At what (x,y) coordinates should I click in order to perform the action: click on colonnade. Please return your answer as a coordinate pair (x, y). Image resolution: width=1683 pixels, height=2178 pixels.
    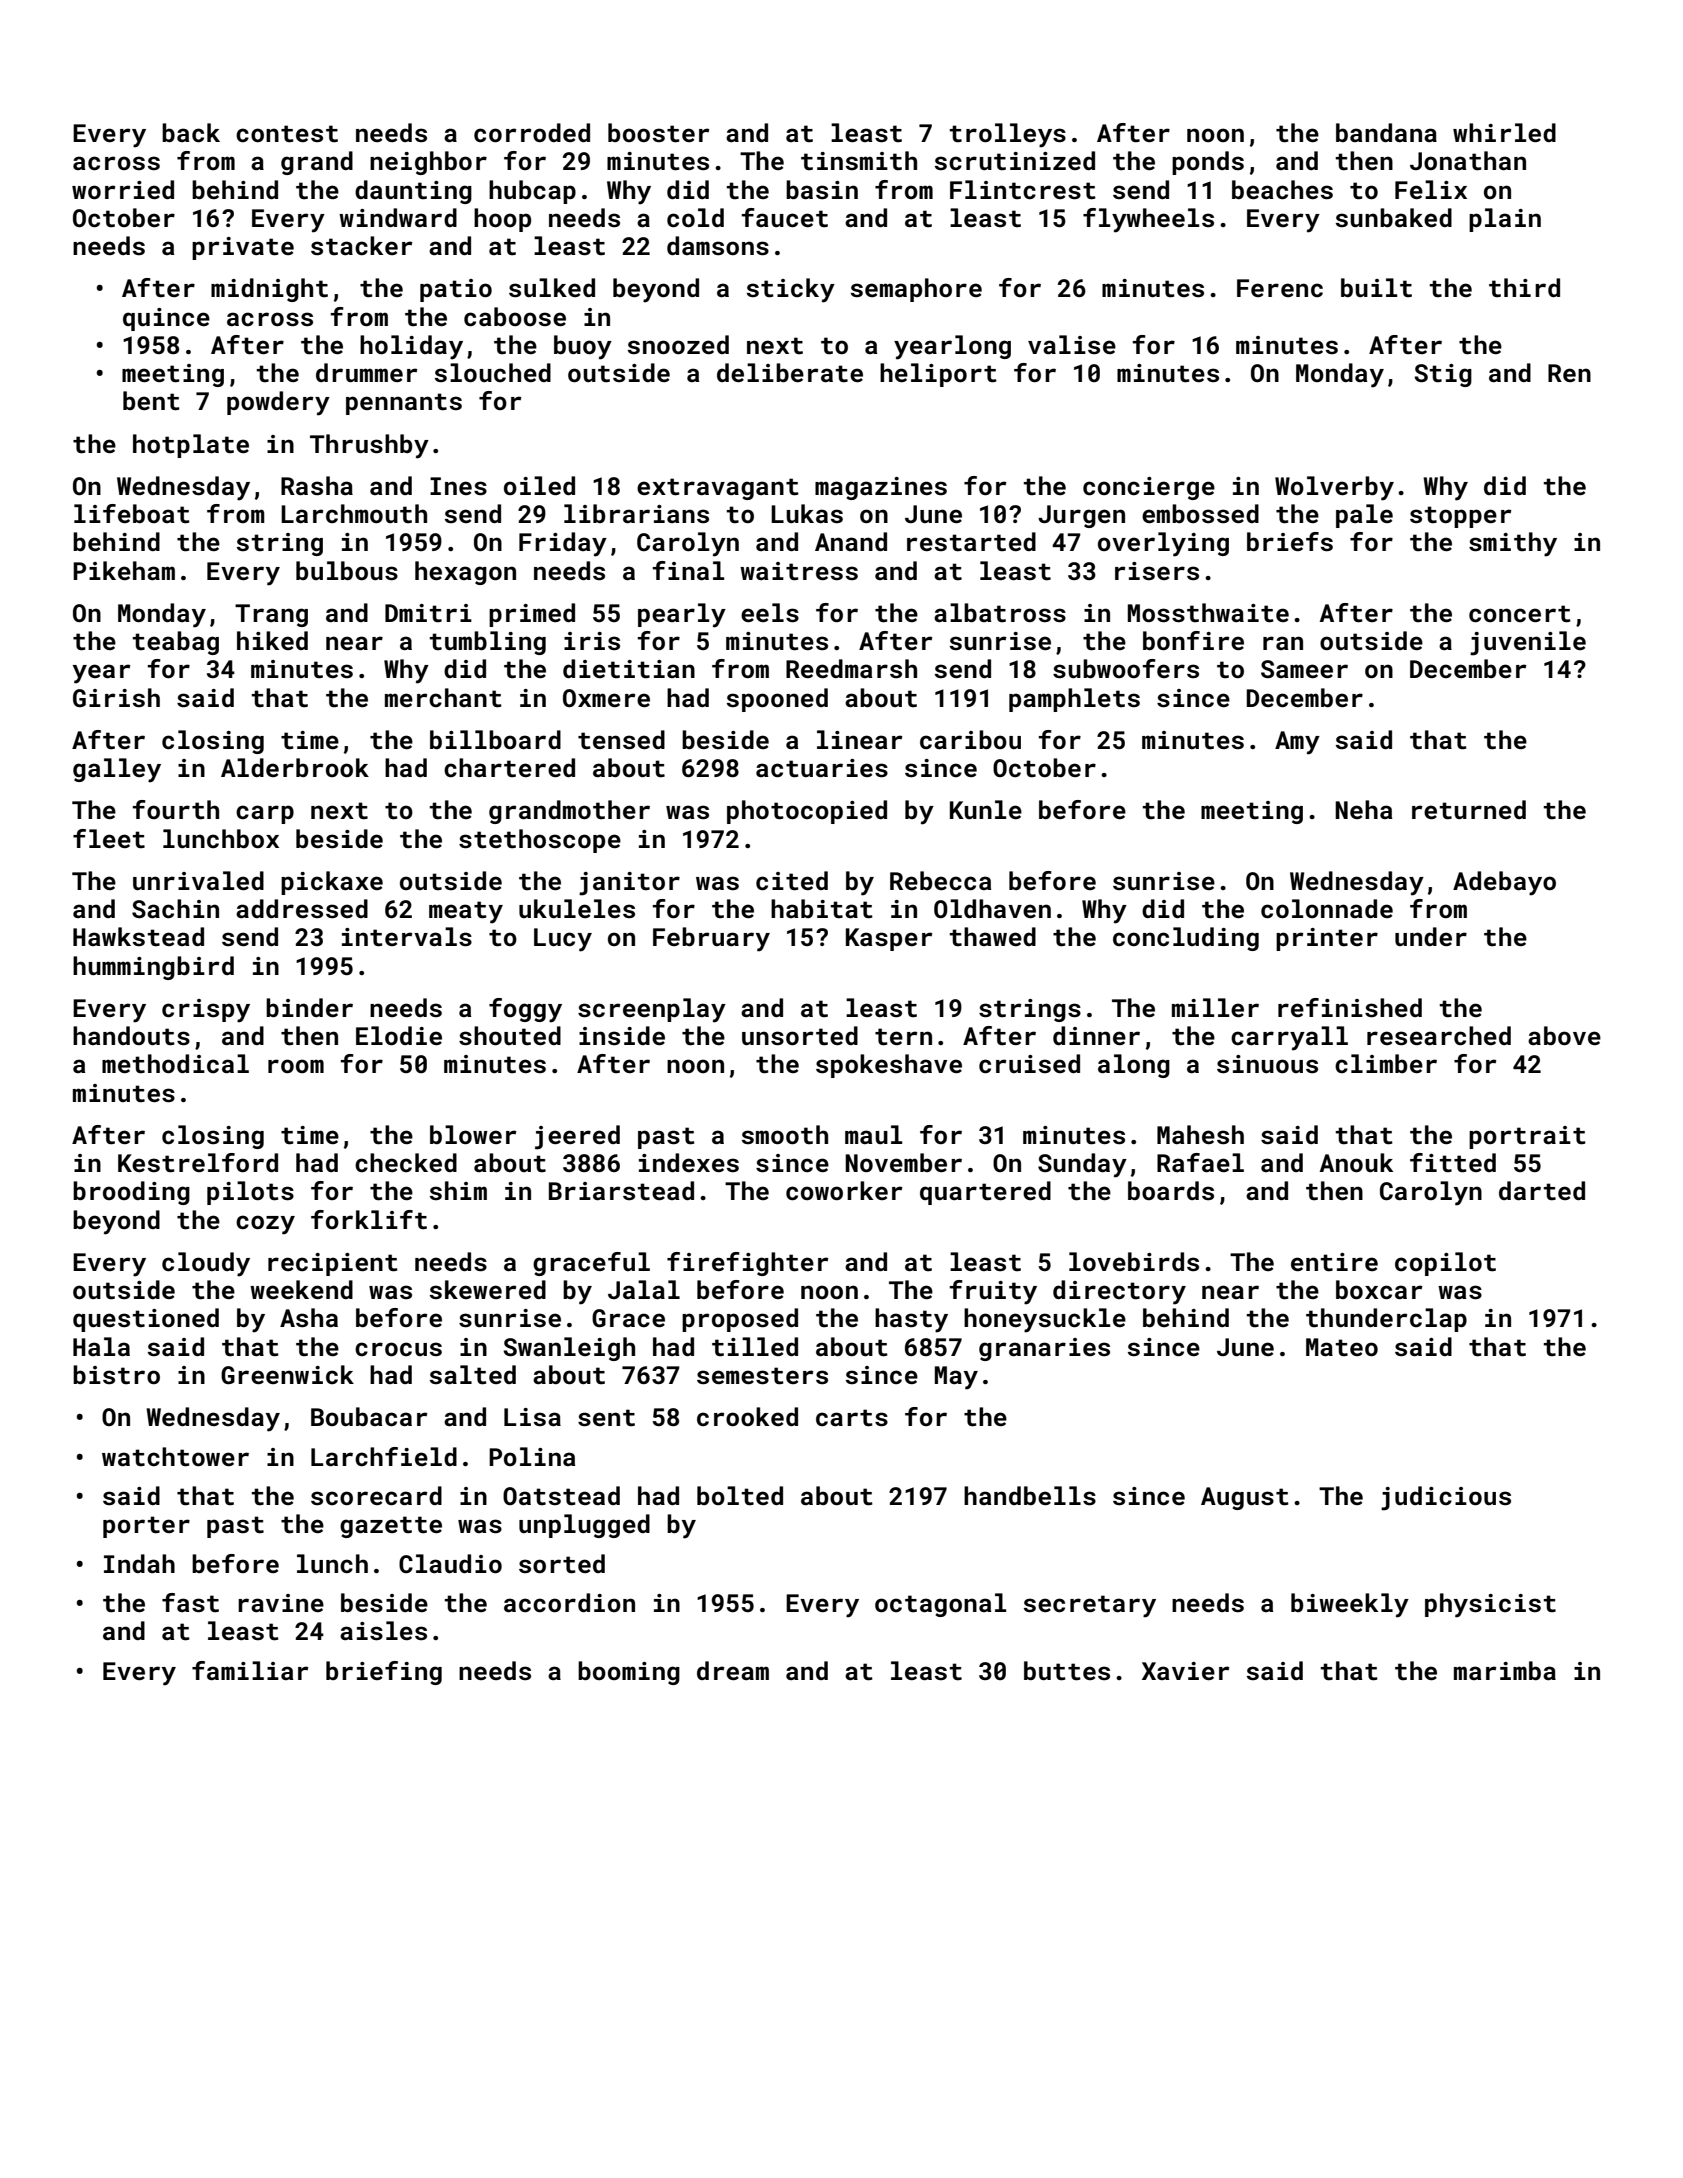
    Looking at the image, I should click on (1327, 909).
